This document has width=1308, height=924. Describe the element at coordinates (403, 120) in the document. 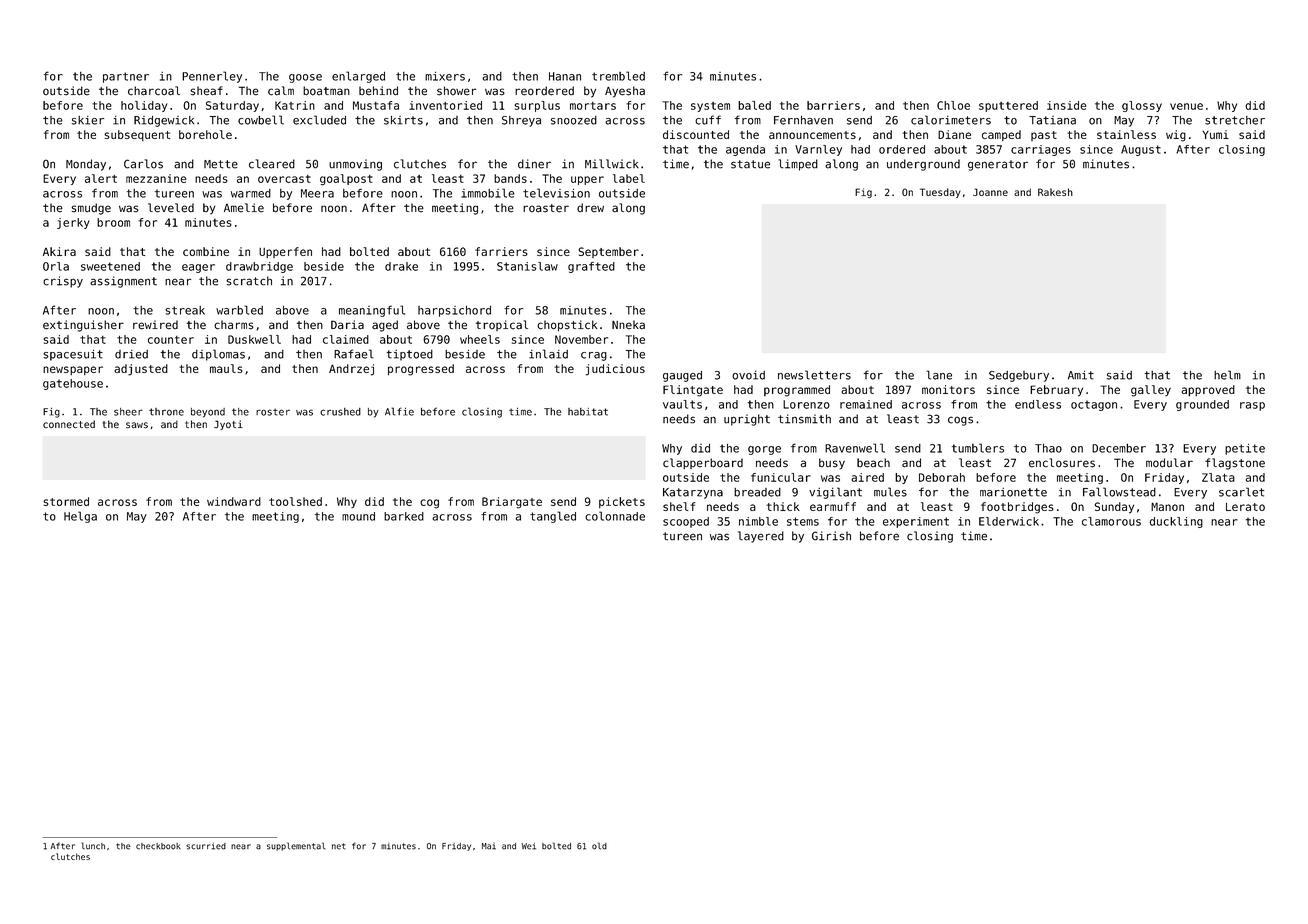

I see `skirts` at that location.
